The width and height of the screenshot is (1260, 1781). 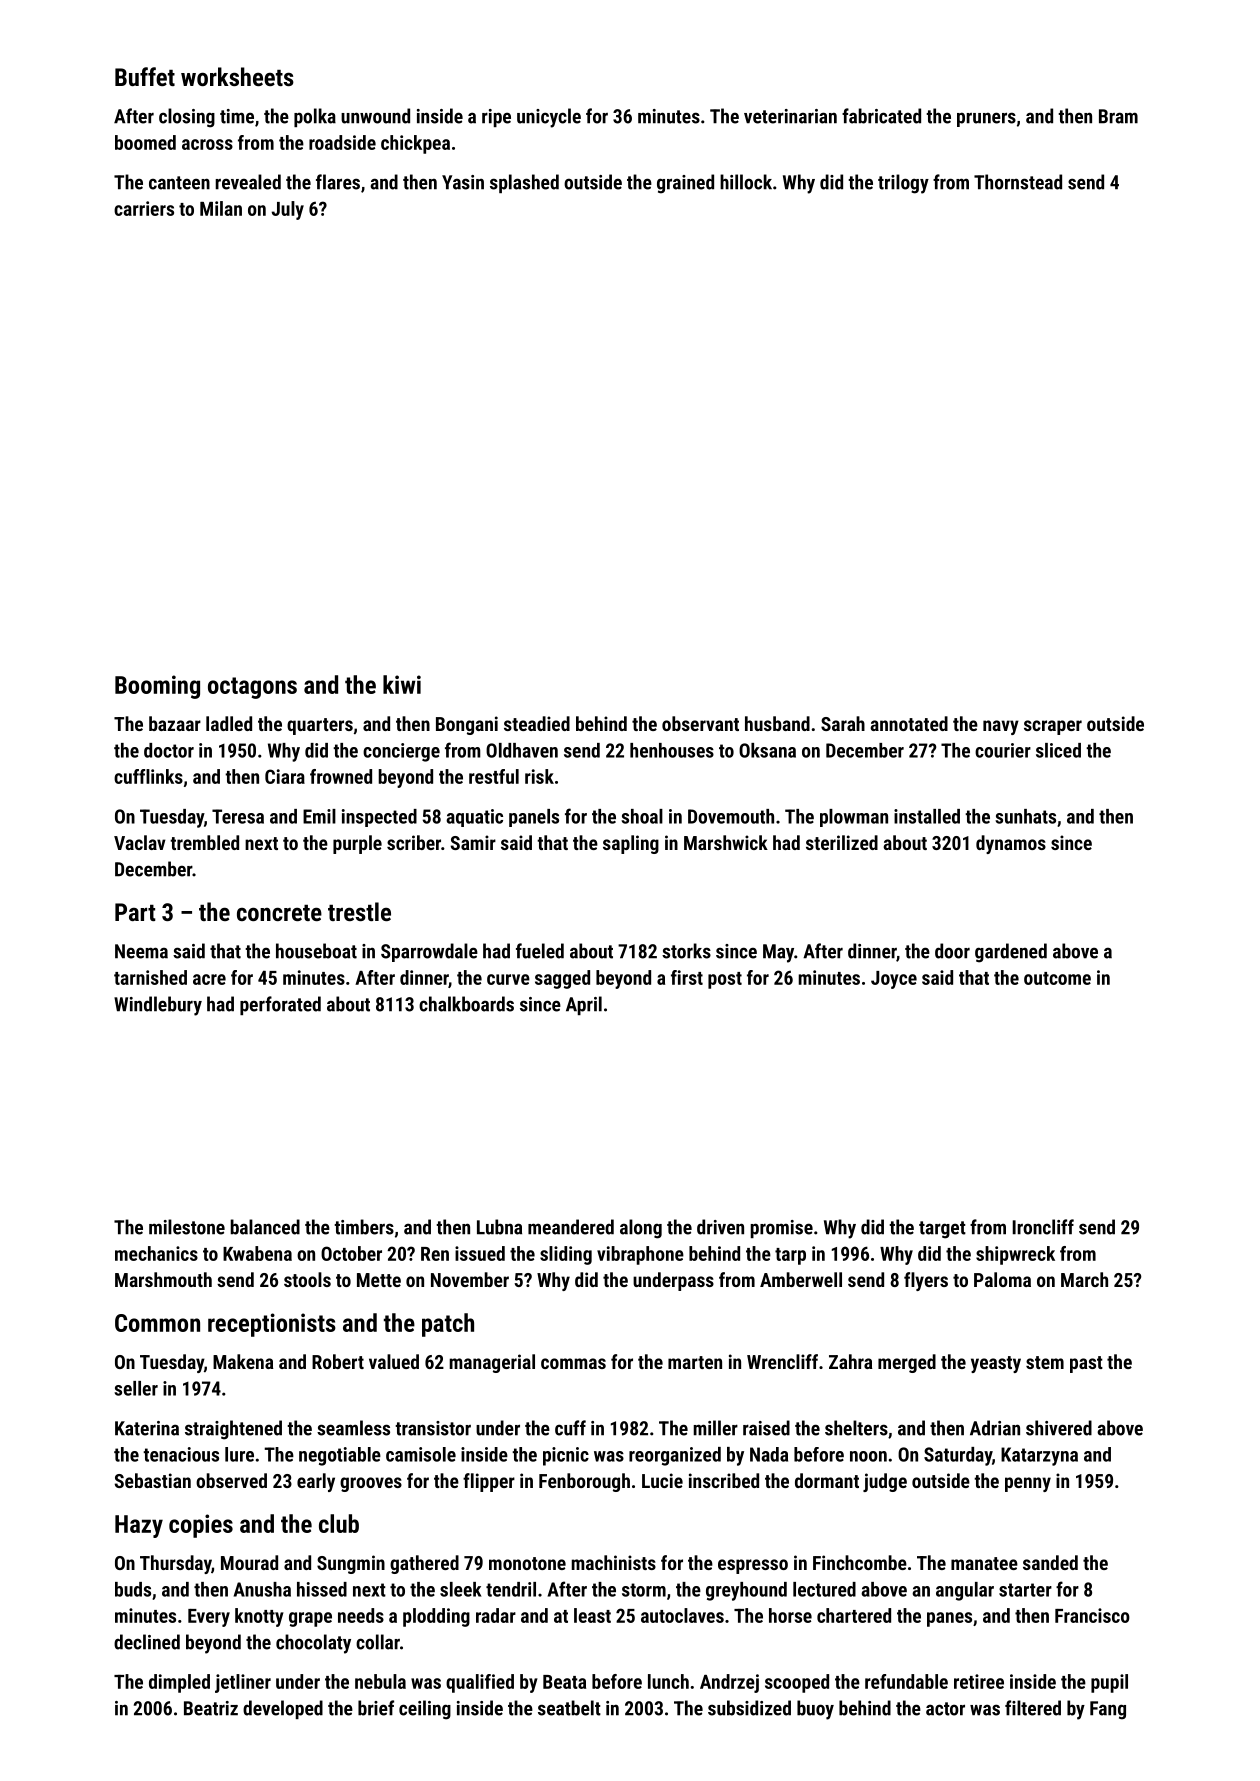 What do you see at coordinates (584, 1005) in the screenshot?
I see `April` at bounding box center [584, 1005].
